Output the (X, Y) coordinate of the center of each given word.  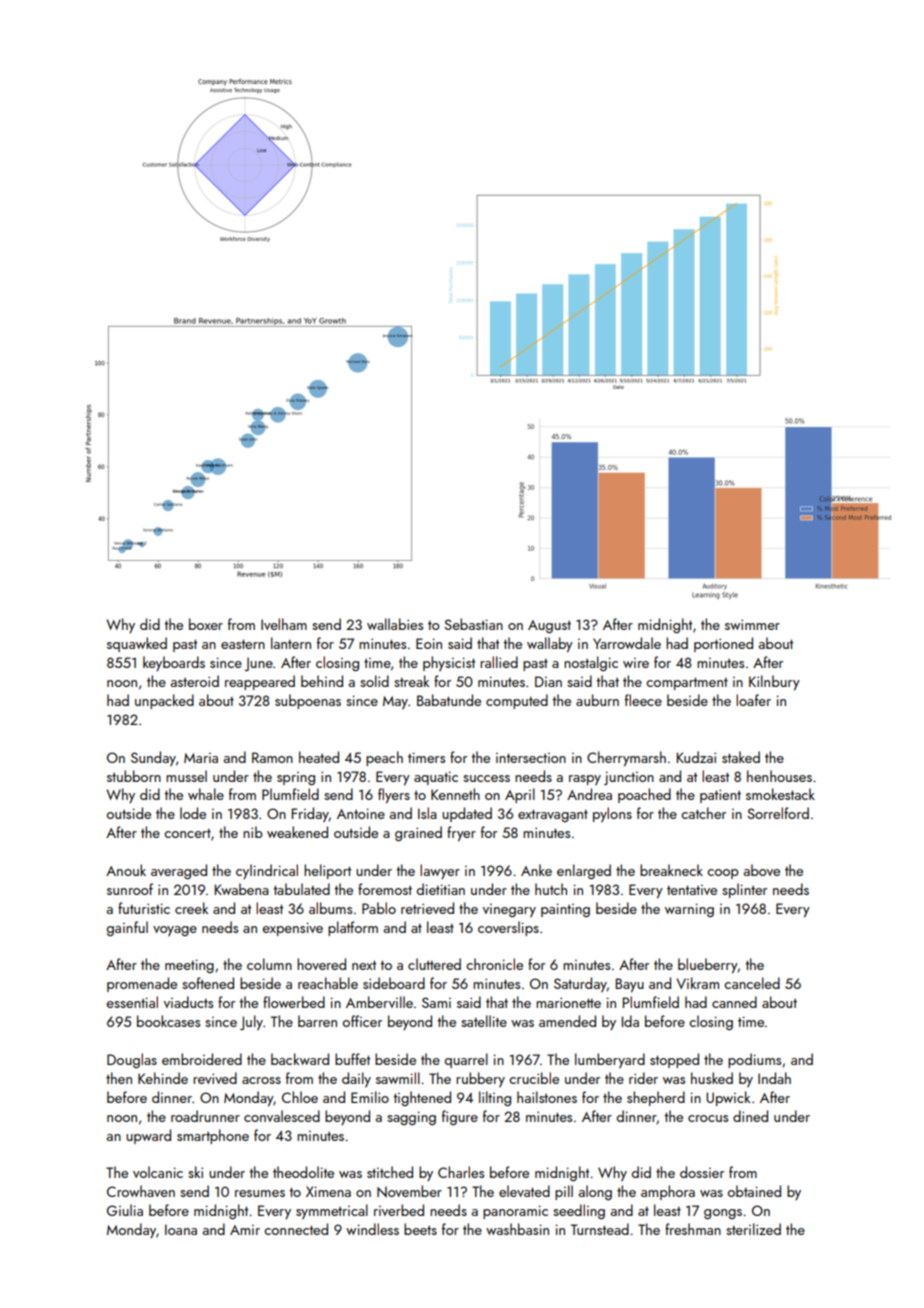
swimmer (752, 624)
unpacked (164, 701)
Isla (427, 813)
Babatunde (449, 700)
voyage (175, 931)
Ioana (181, 1229)
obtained (754, 1191)
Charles (461, 1172)
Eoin (429, 643)
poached (644, 795)
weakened (297, 832)
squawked (137, 644)
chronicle (494, 964)
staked (741, 757)
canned (734, 1002)
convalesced (282, 1116)
